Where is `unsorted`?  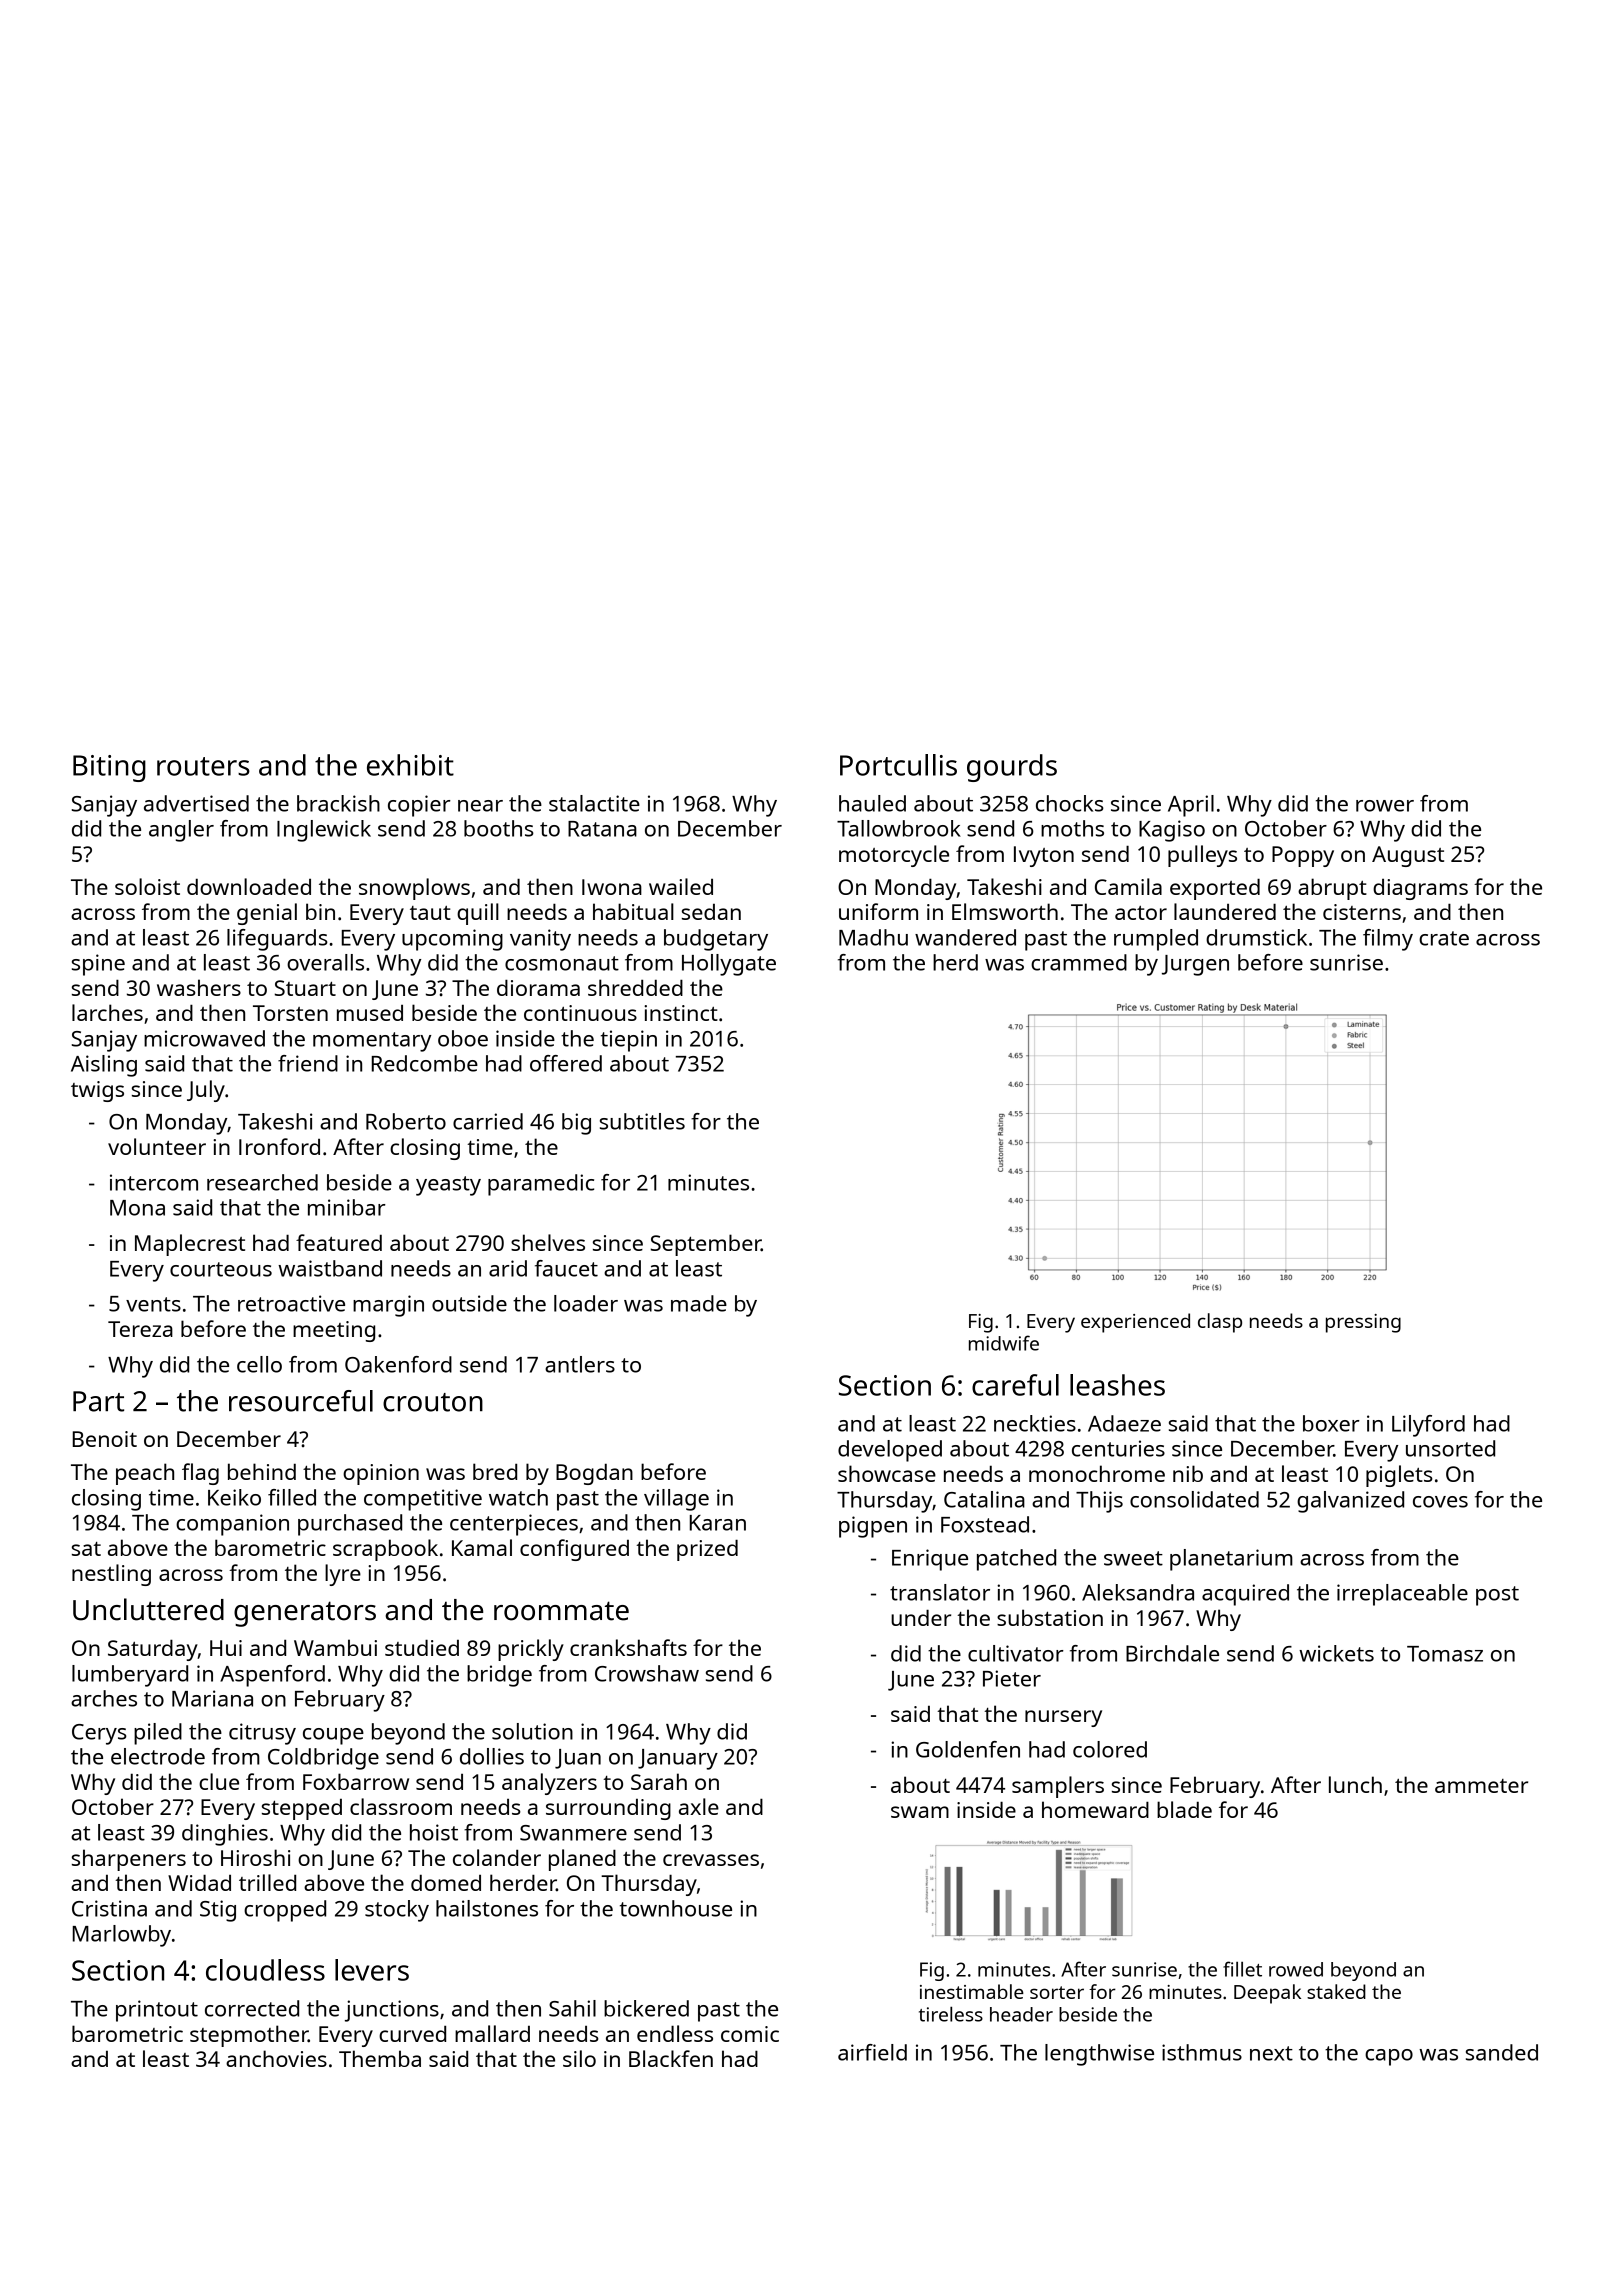 unsorted is located at coordinates (1450, 1448).
